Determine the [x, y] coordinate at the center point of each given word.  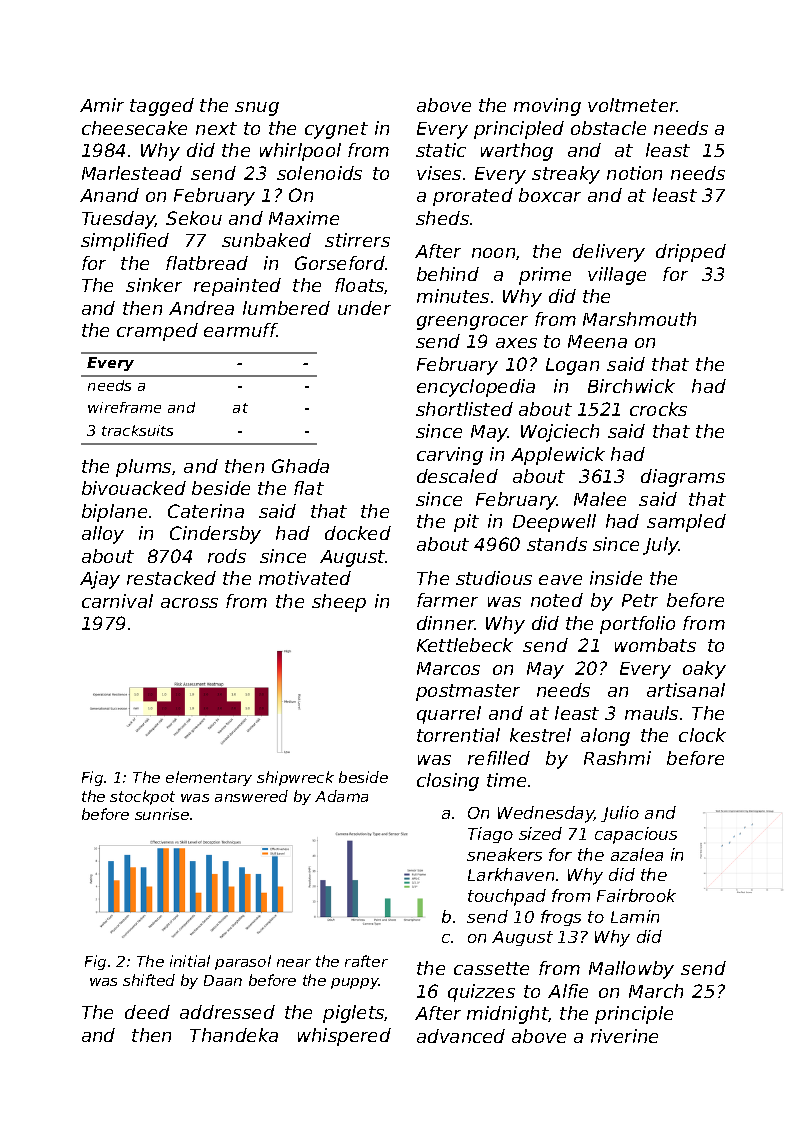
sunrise [162, 814]
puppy [355, 983]
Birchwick [631, 386]
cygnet [336, 130]
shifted [149, 980]
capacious [636, 835]
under [364, 308]
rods [227, 556]
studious [494, 578]
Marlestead [132, 173]
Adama [341, 796]
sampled [686, 523]
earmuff [240, 330]
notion [634, 173]
